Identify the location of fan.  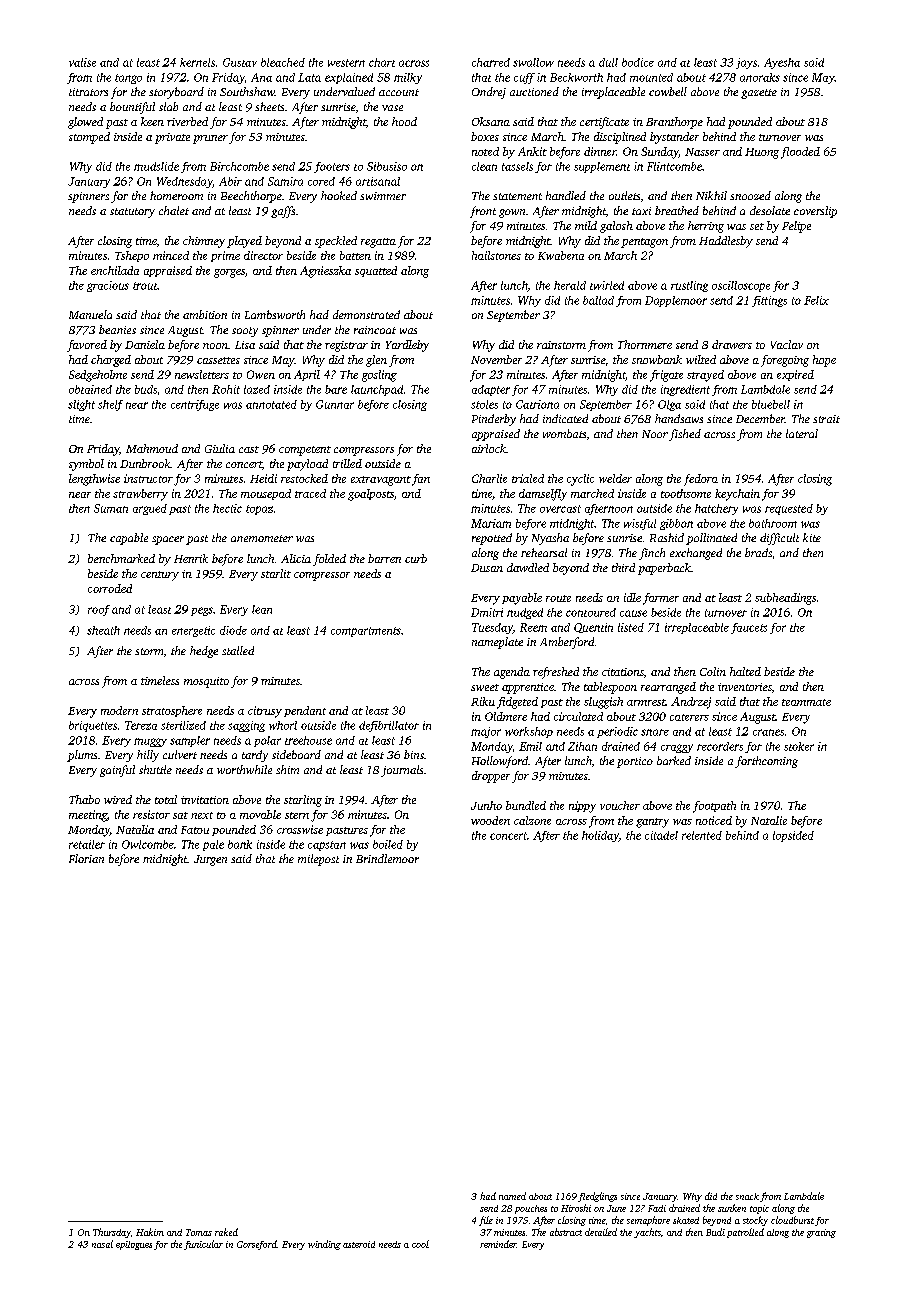
(421, 480).
